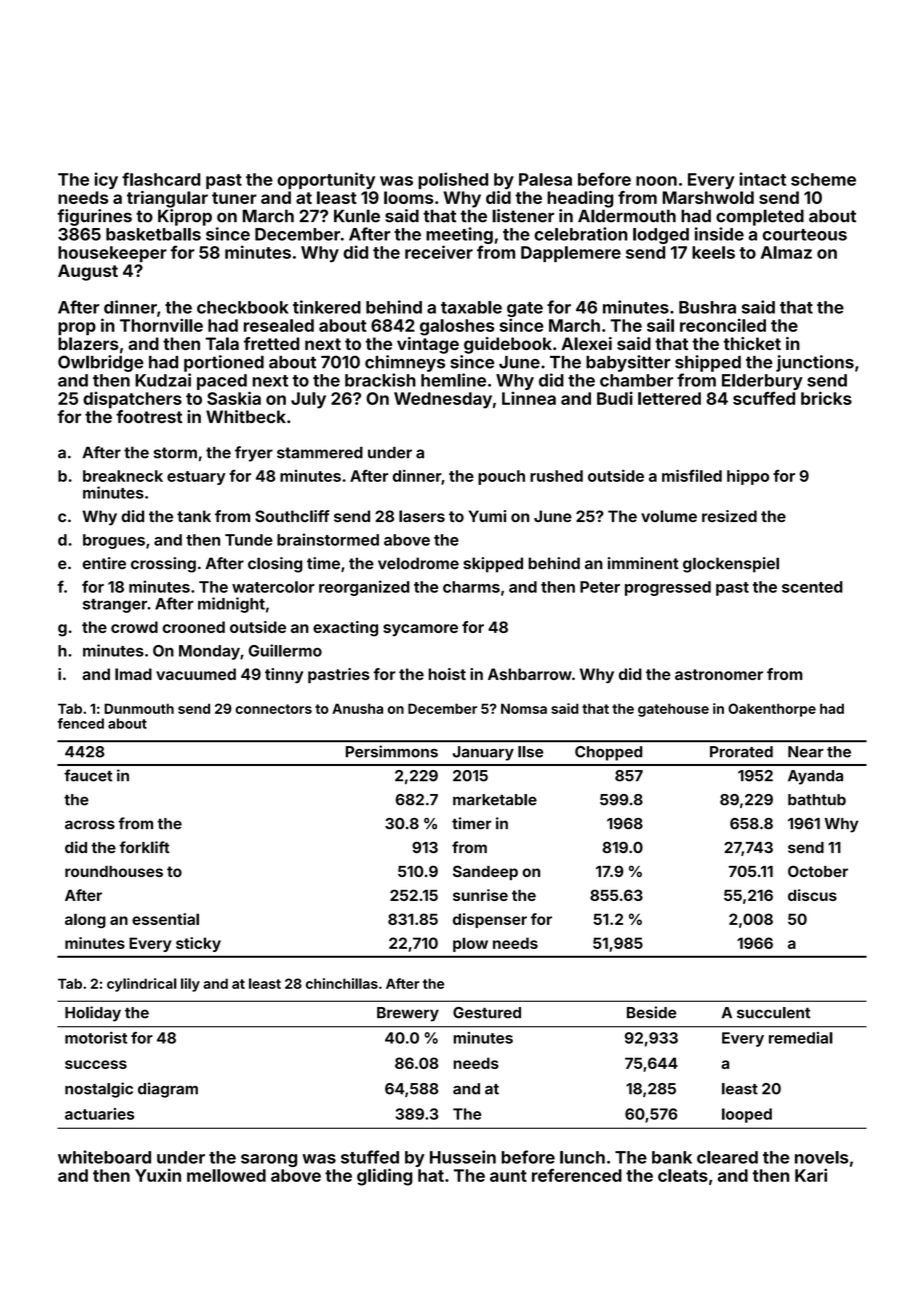 The height and width of the document is (1311, 924). Describe the element at coordinates (471, 587) in the document. I see `charms` at that location.
